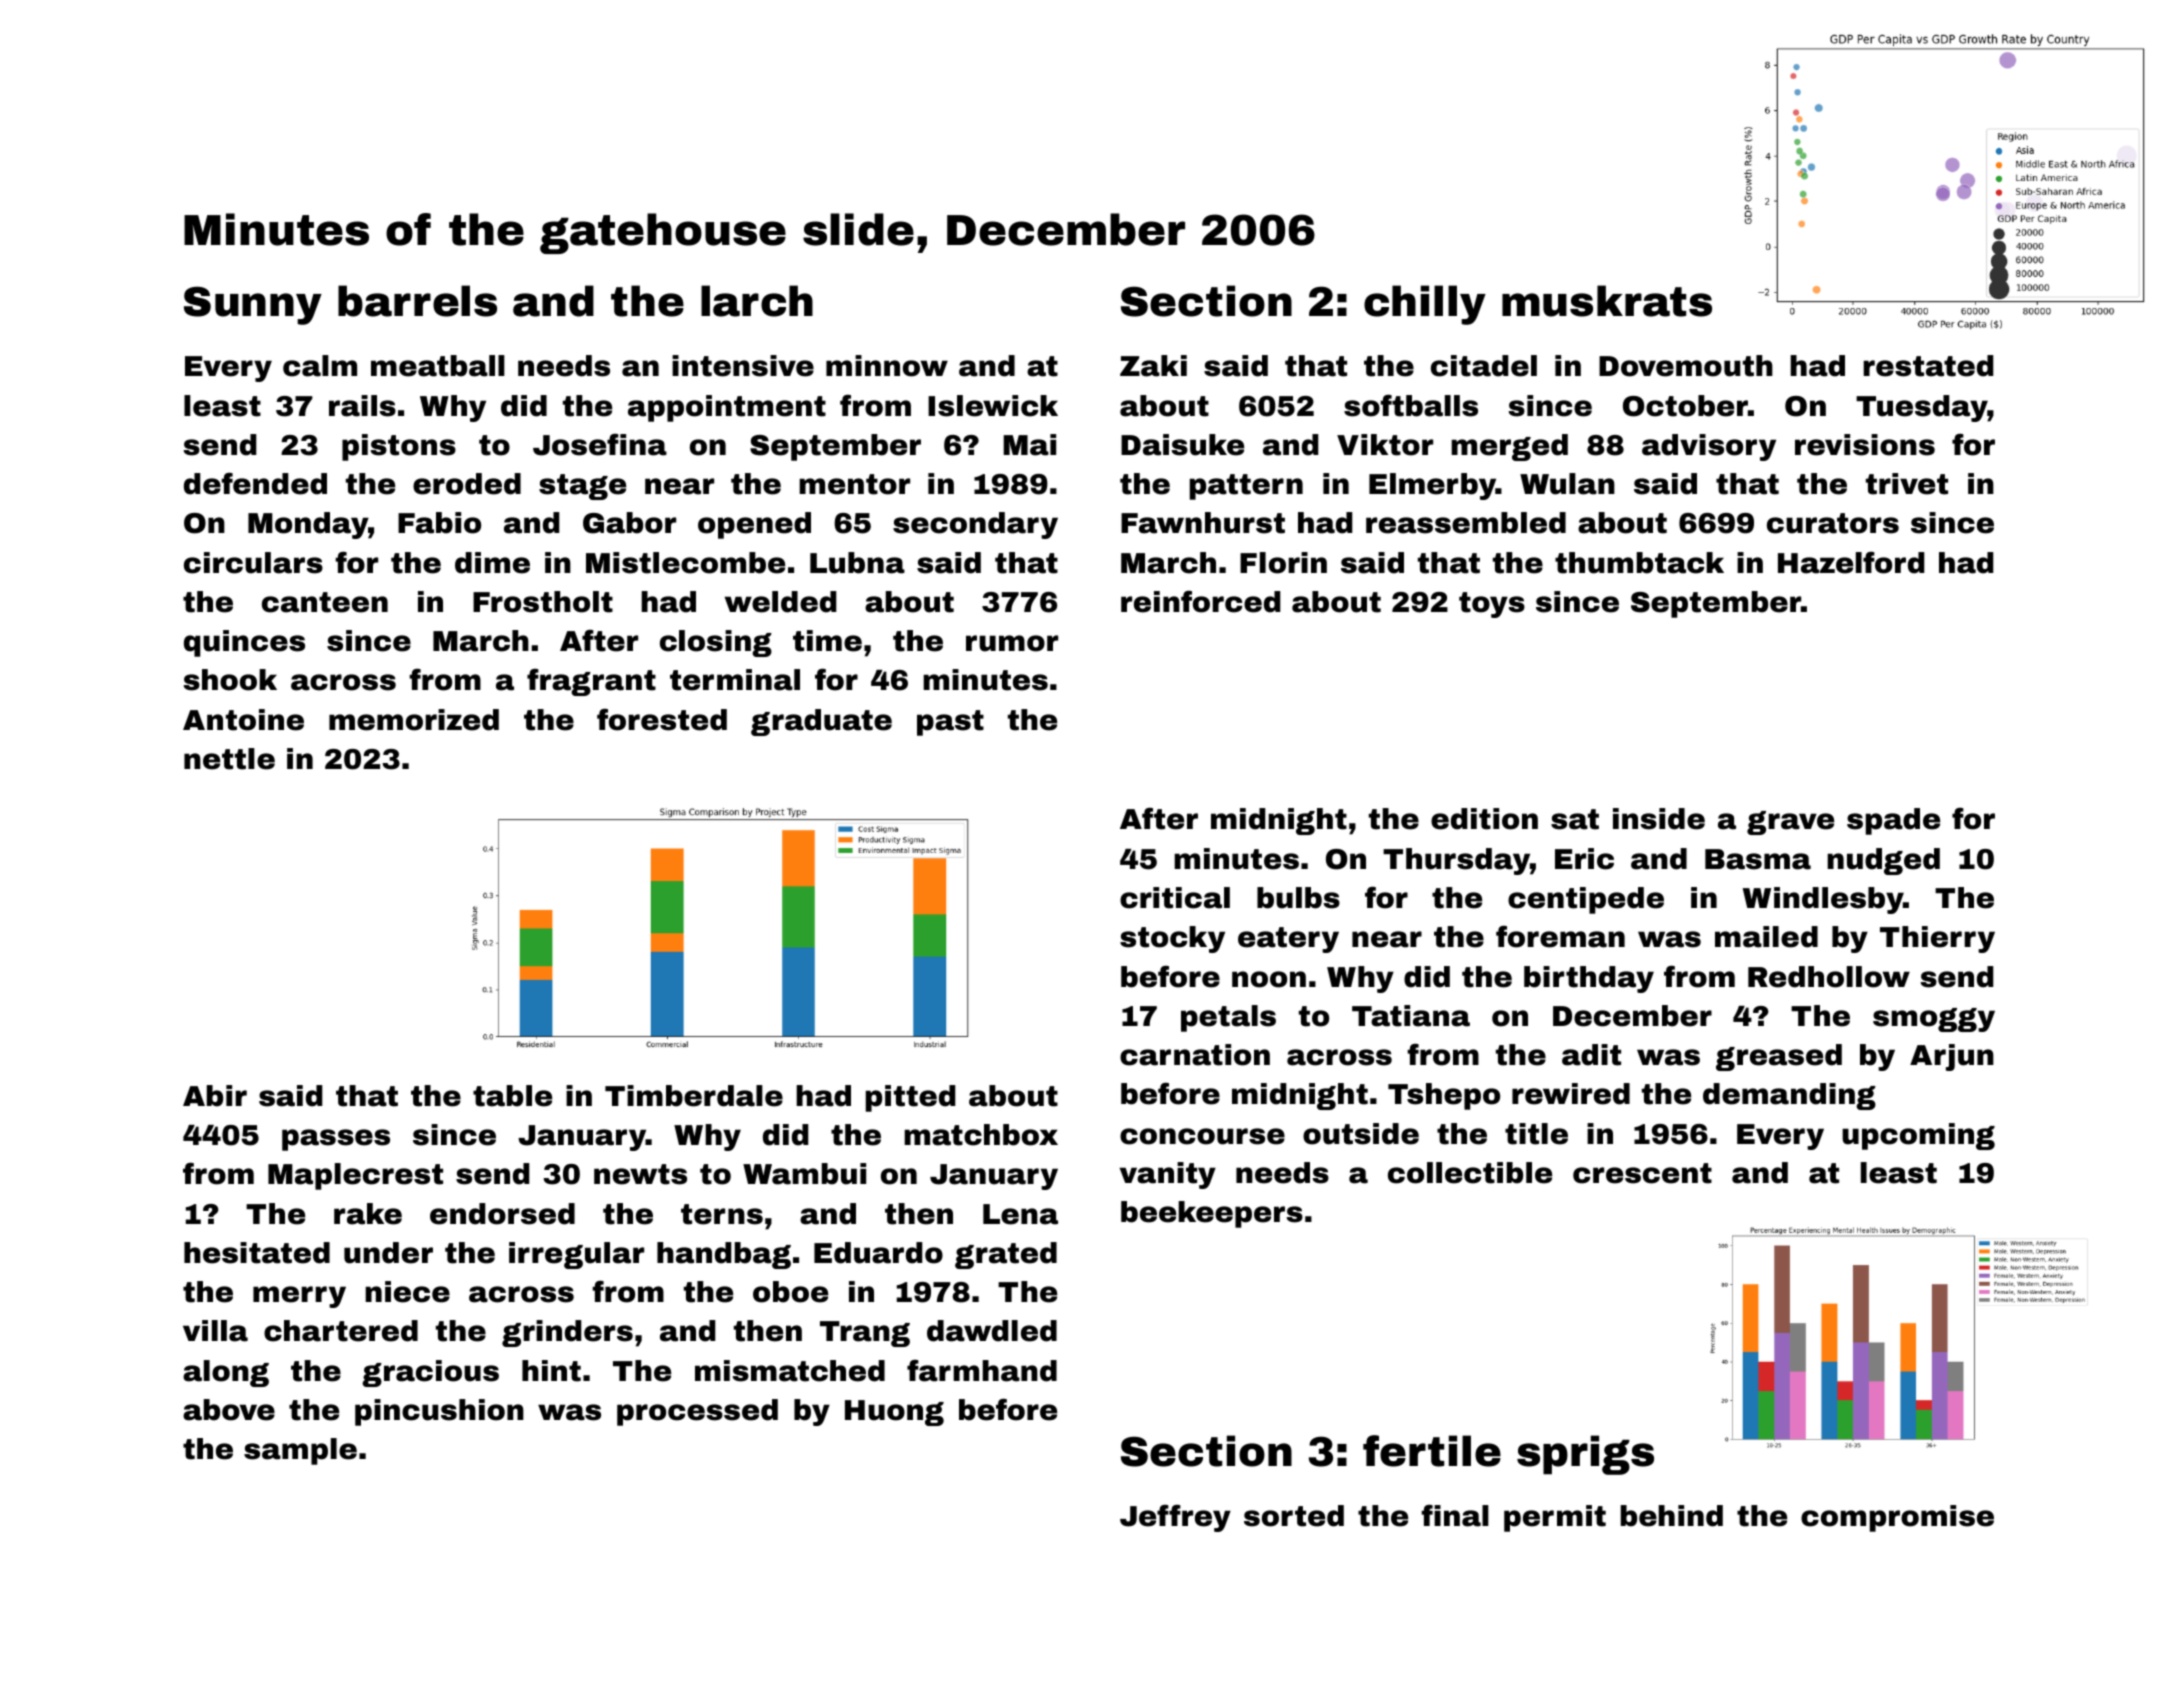 The width and height of the document is (2178, 1683). What do you see at coordinates (1492, 605) in the document?
I see `toys` at bounding box center [1492, 605].
